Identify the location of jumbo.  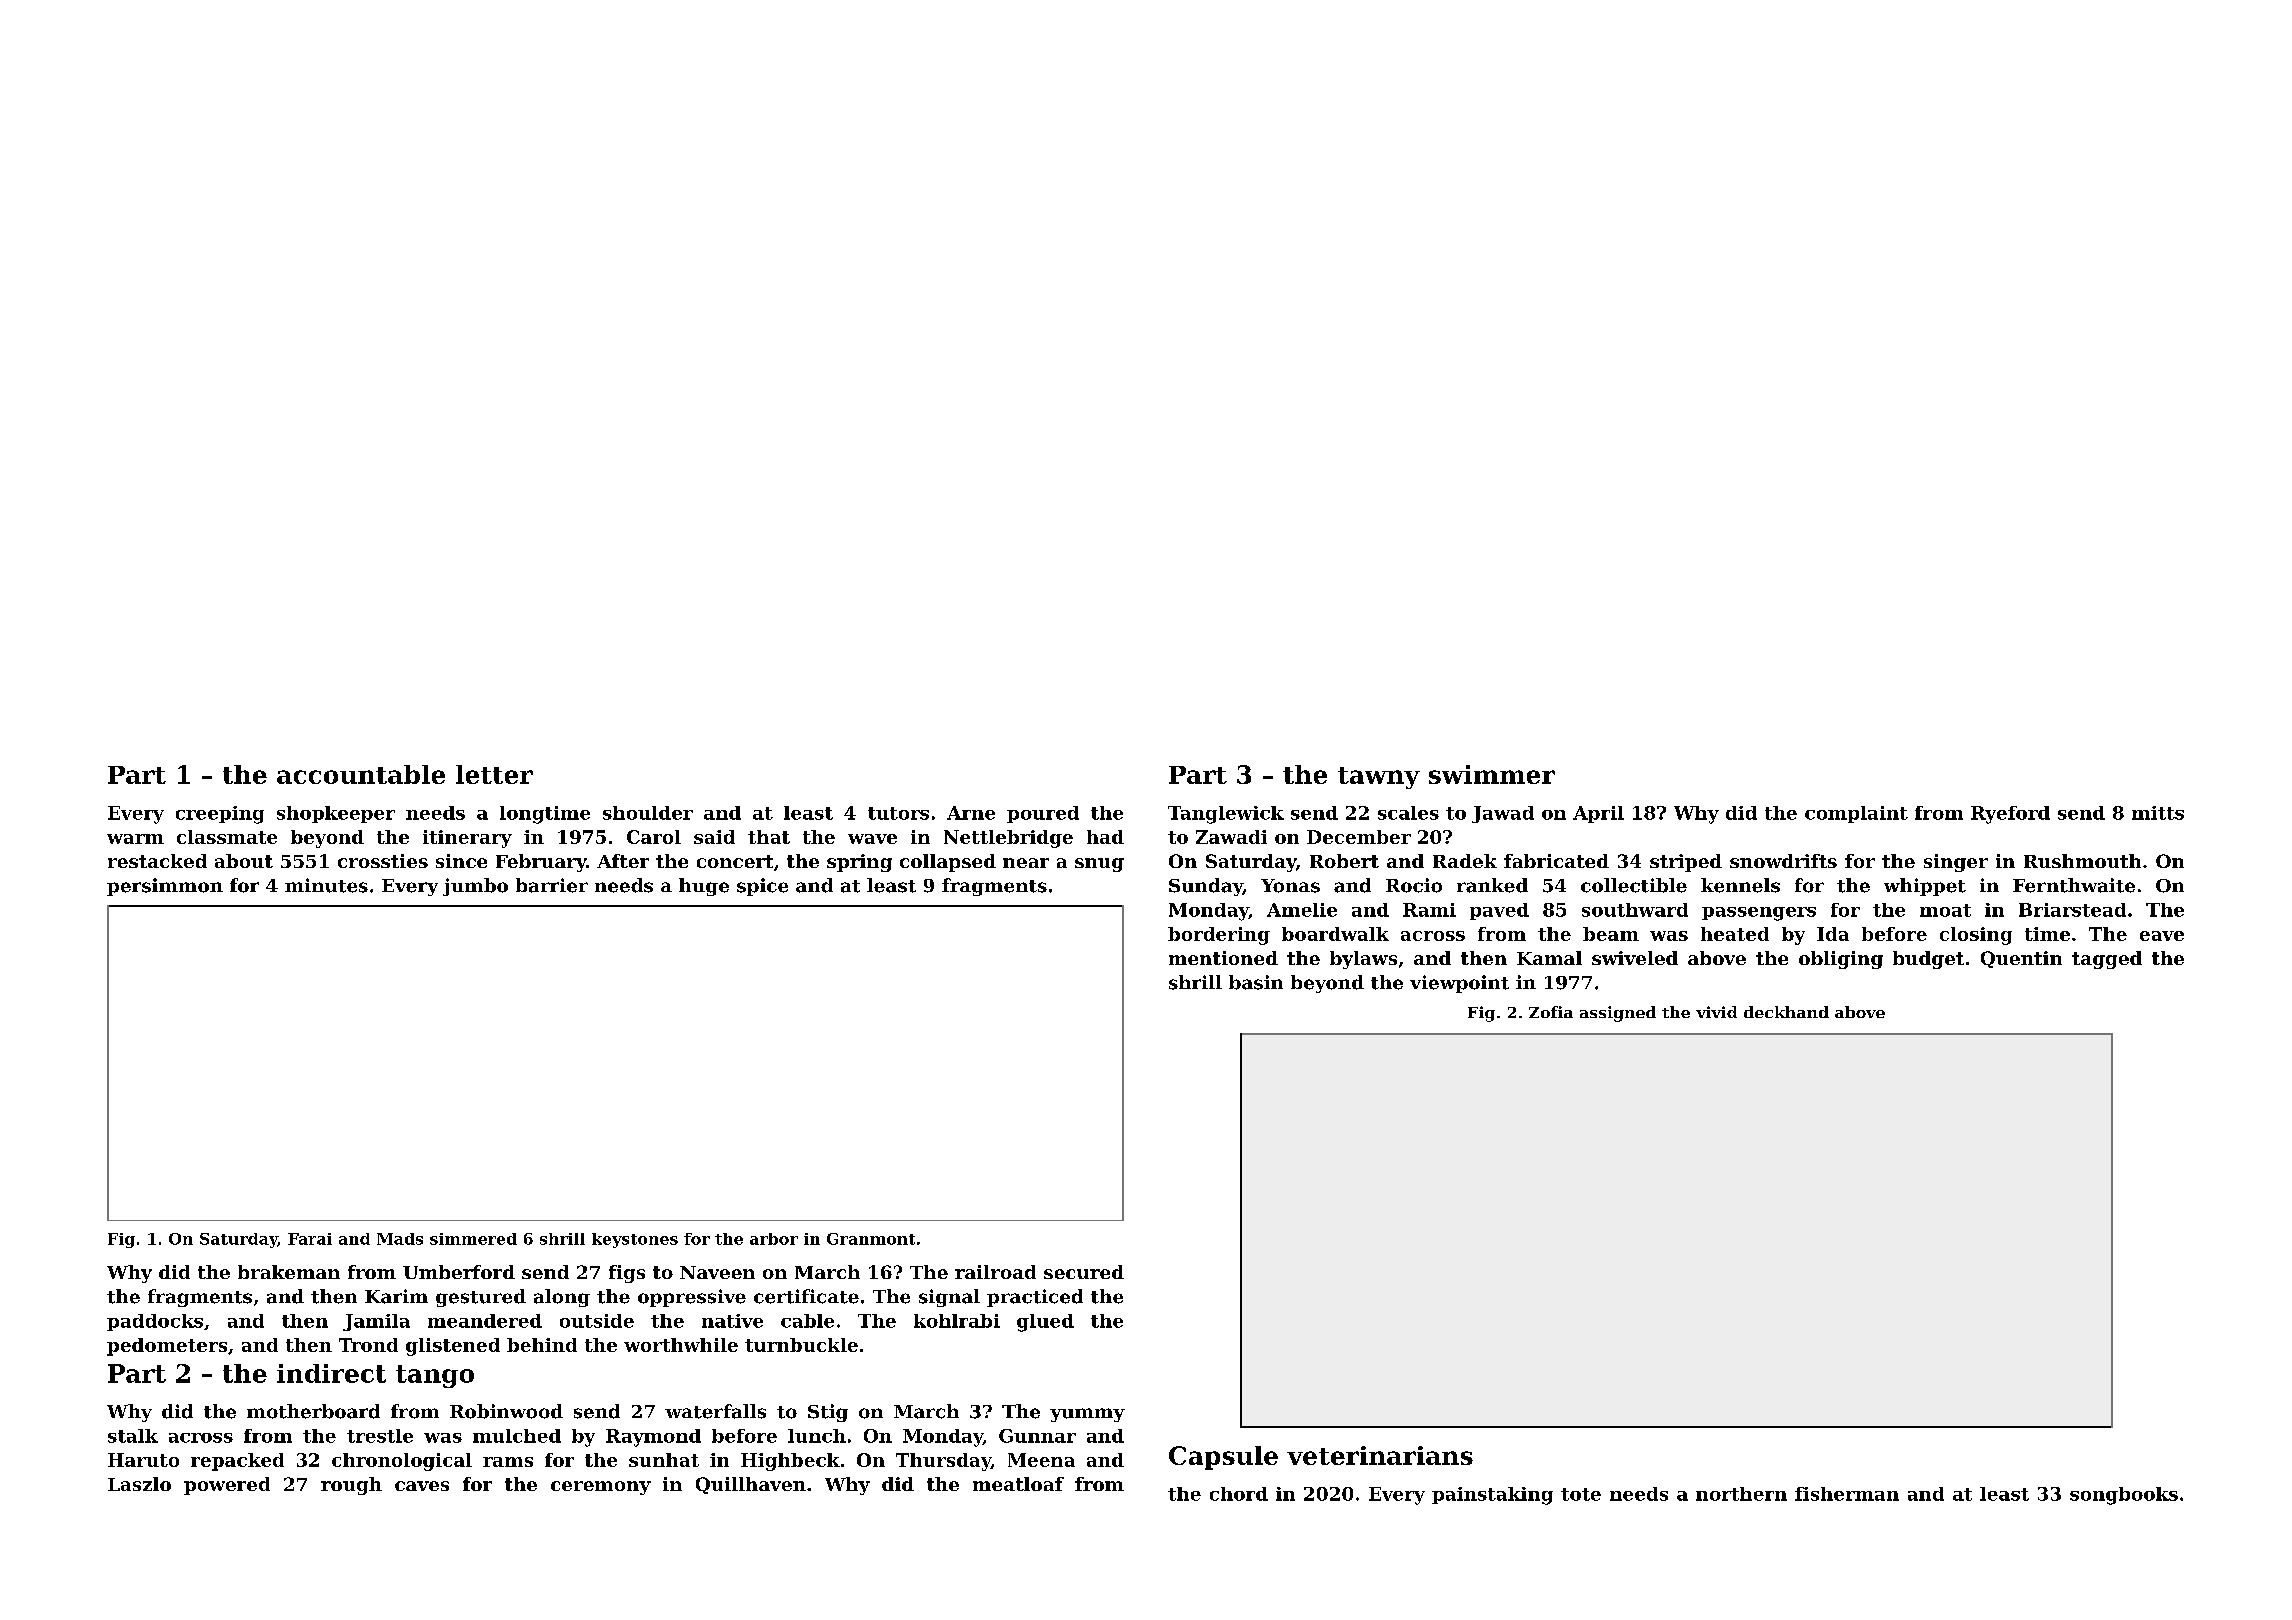
(475, 887).
